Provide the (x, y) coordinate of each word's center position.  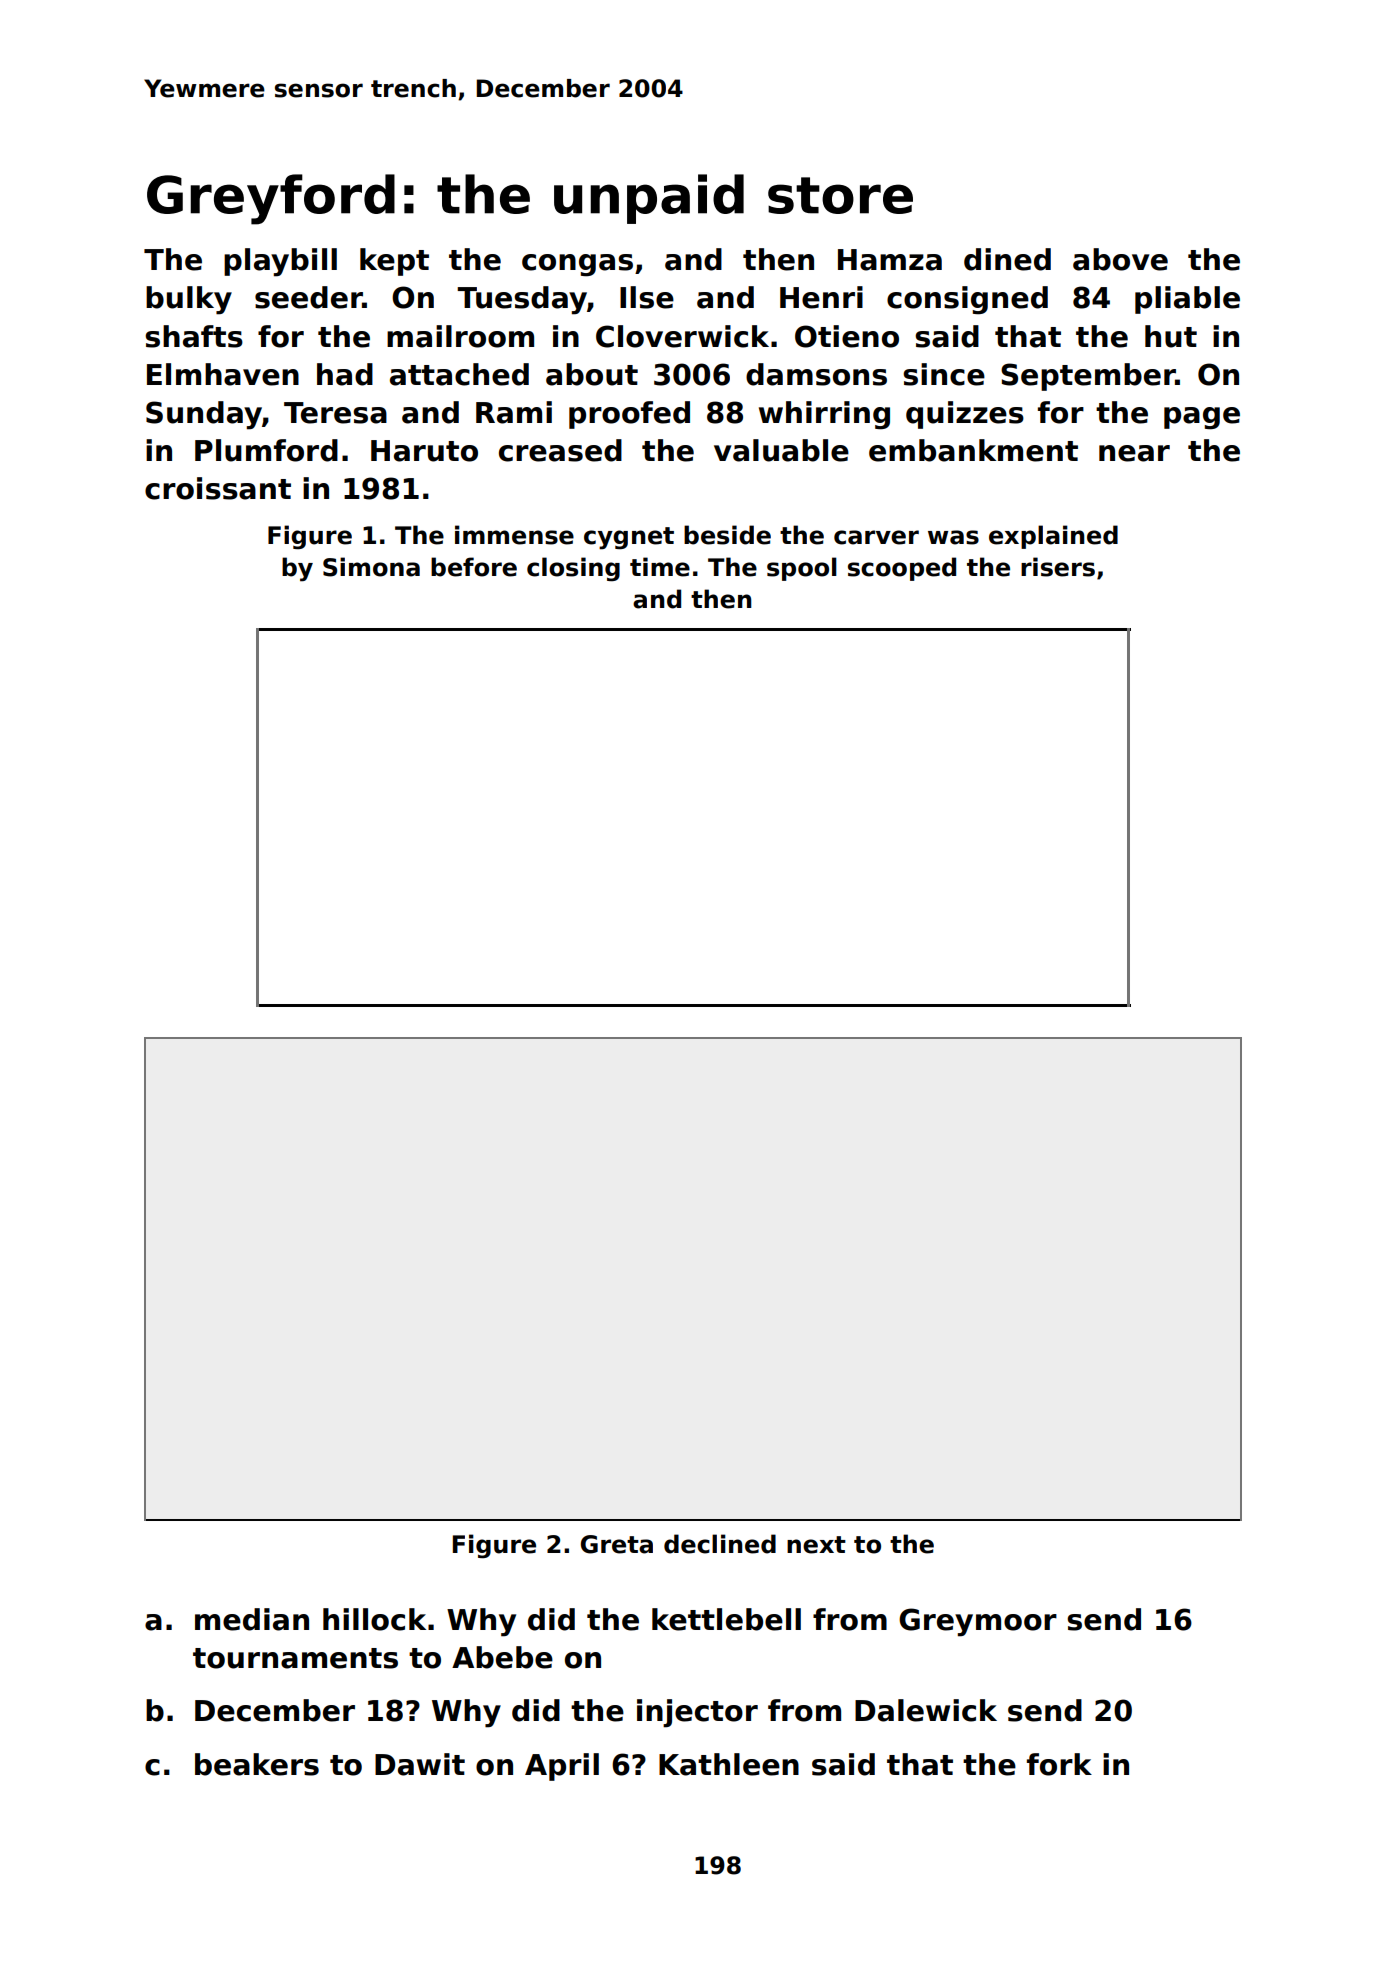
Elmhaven (223, 374)
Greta (617, 1544)
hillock (374, 1619)
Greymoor (978, 1622)
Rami (514, 412)
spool (802, 569)
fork (1059, 1764)
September (1088, 377)
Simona (371, 567)
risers (1058, 567)
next (816, 1545)
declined (720, 1544)
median (252, 1619)
